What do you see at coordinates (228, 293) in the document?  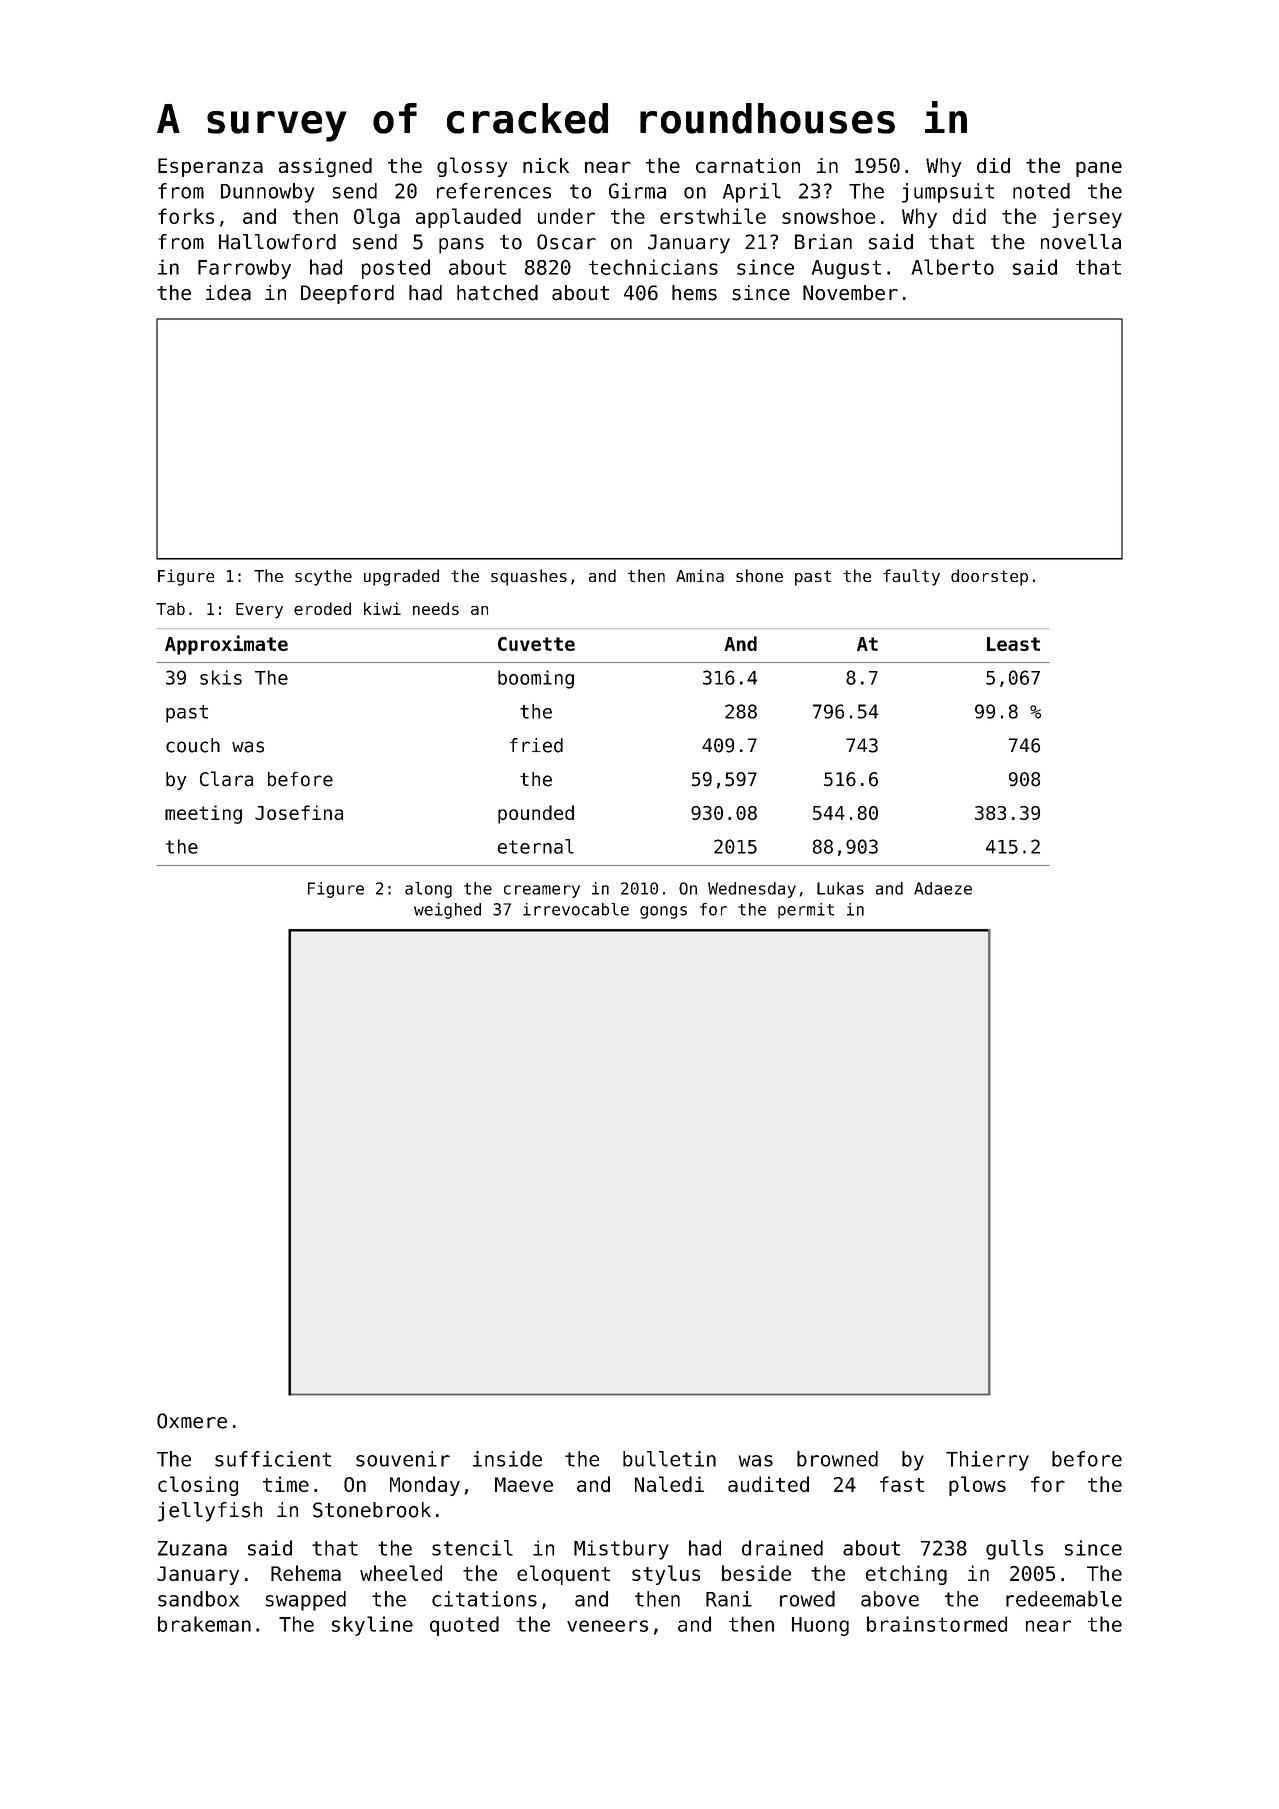 I see `idea` at bounding box center [228, 293].
